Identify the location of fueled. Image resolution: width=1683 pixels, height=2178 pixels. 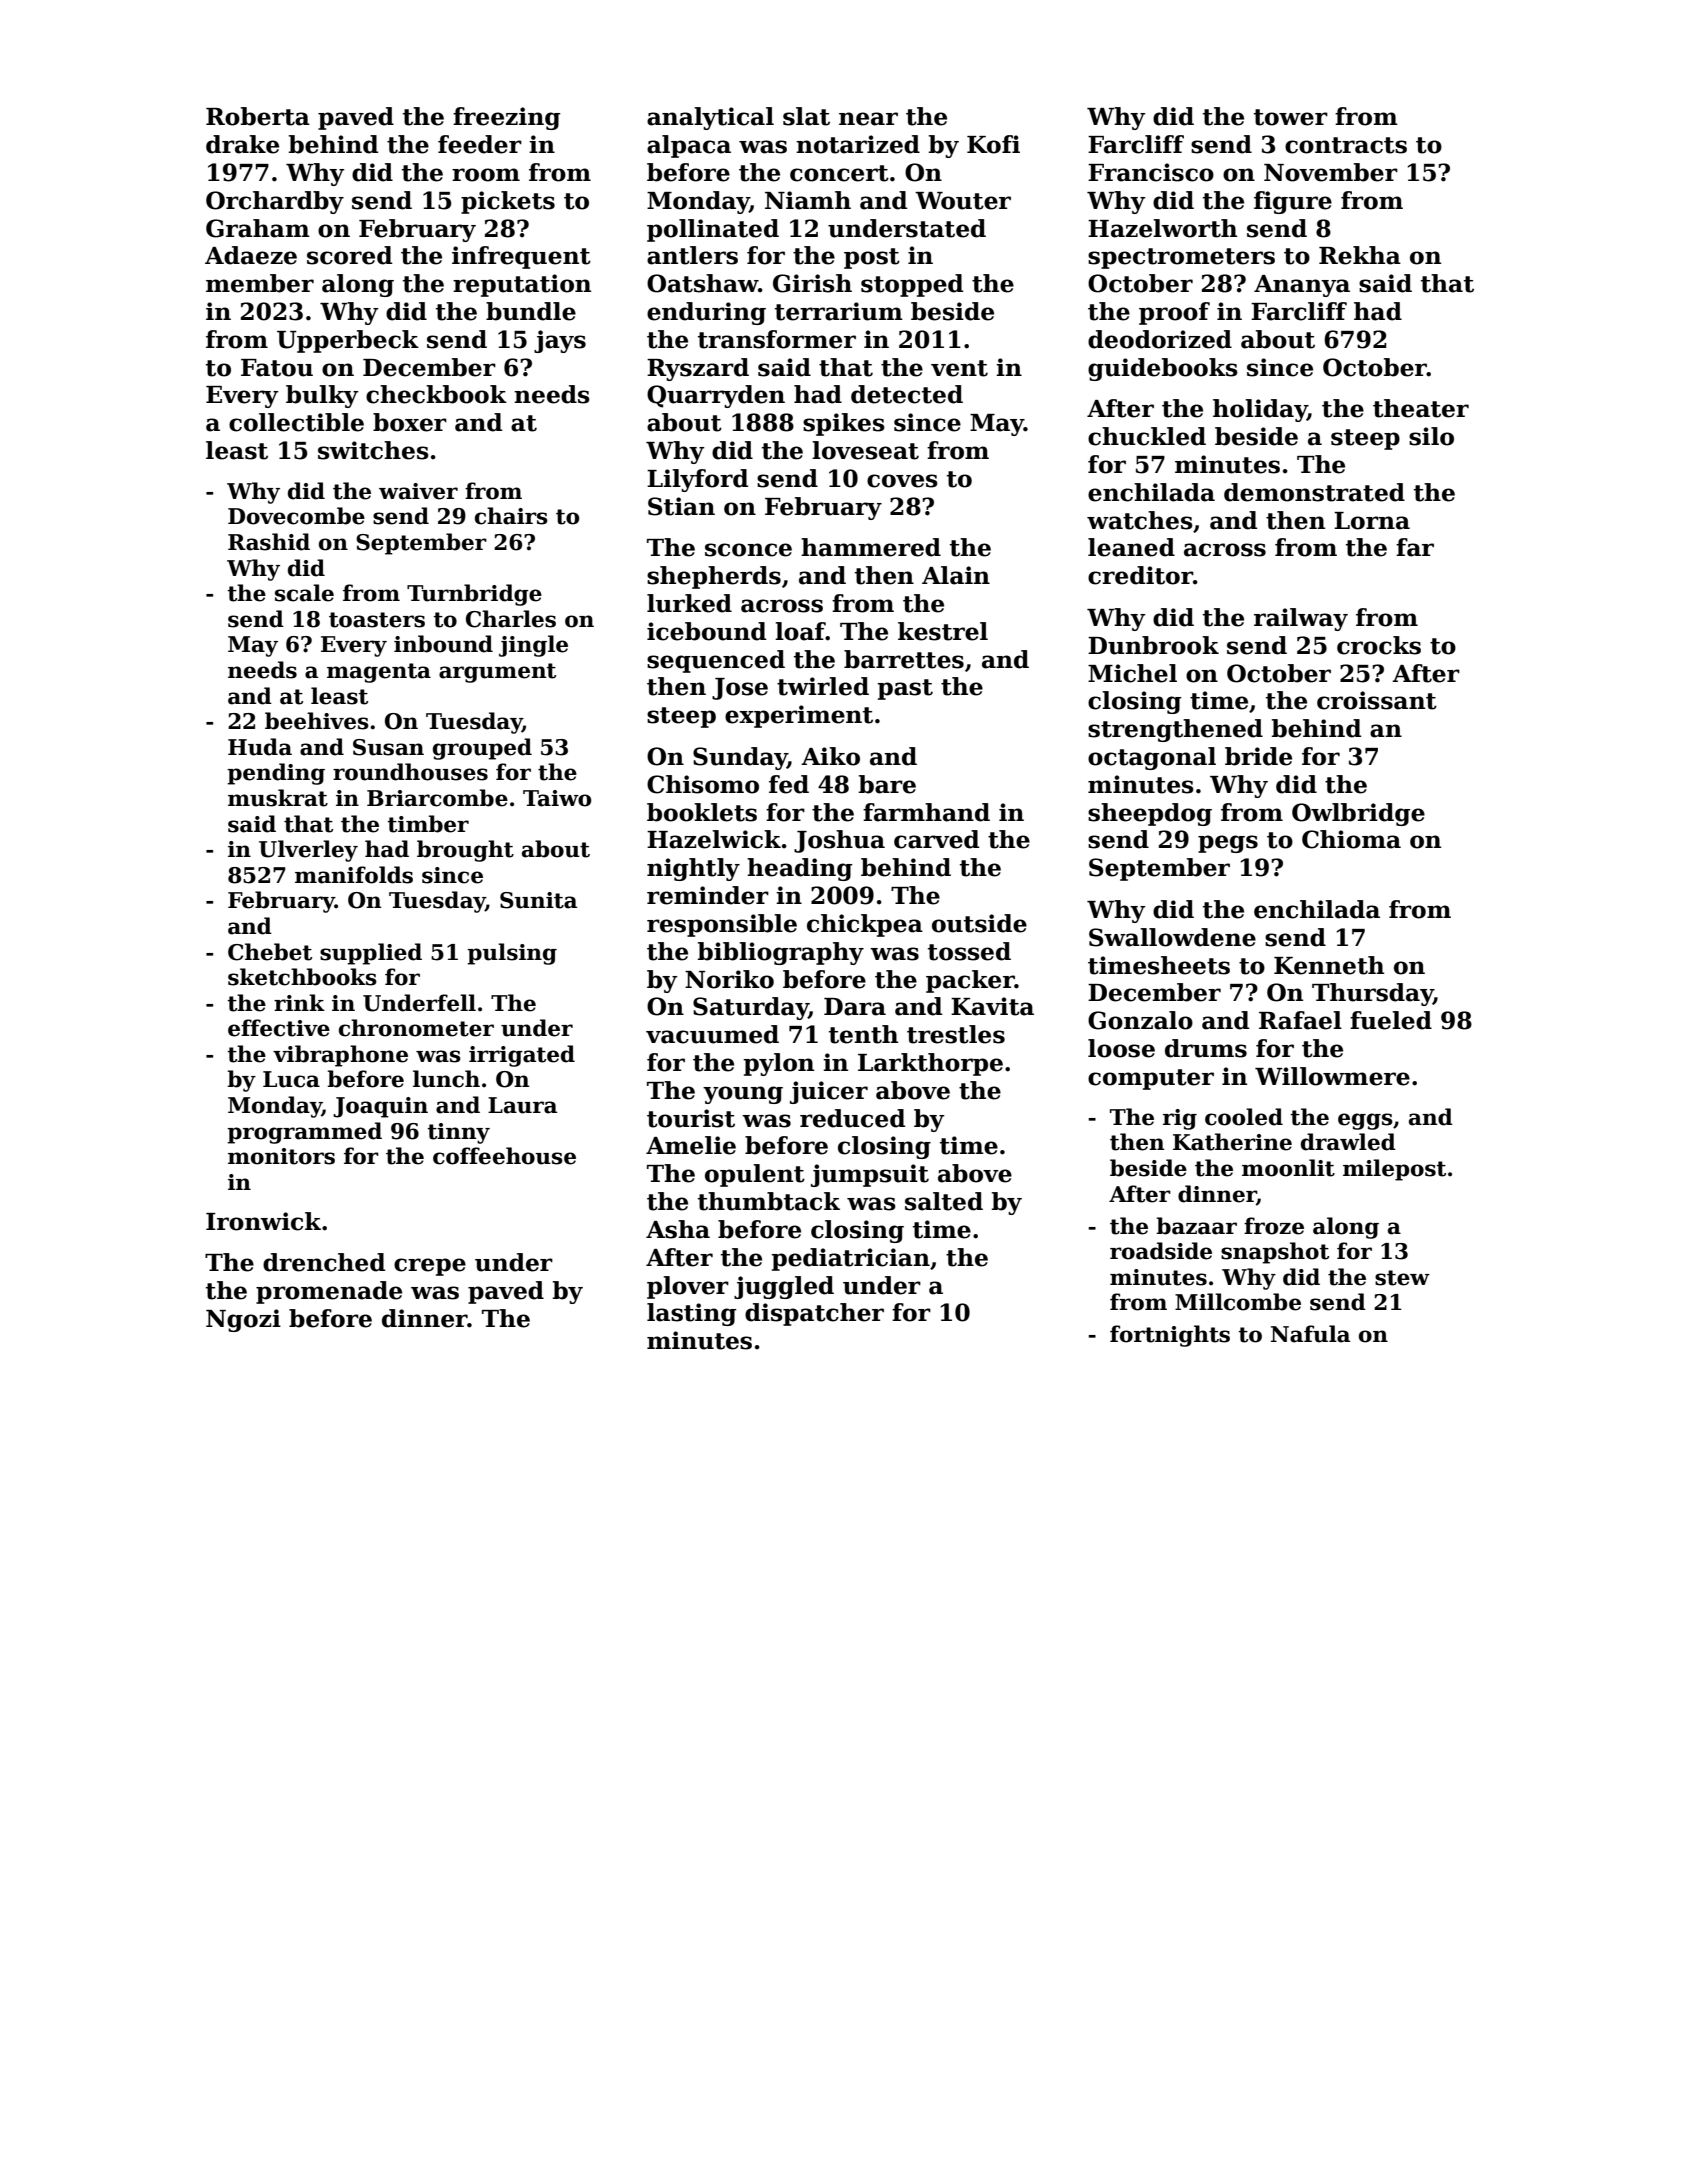
(1391, 1020).
